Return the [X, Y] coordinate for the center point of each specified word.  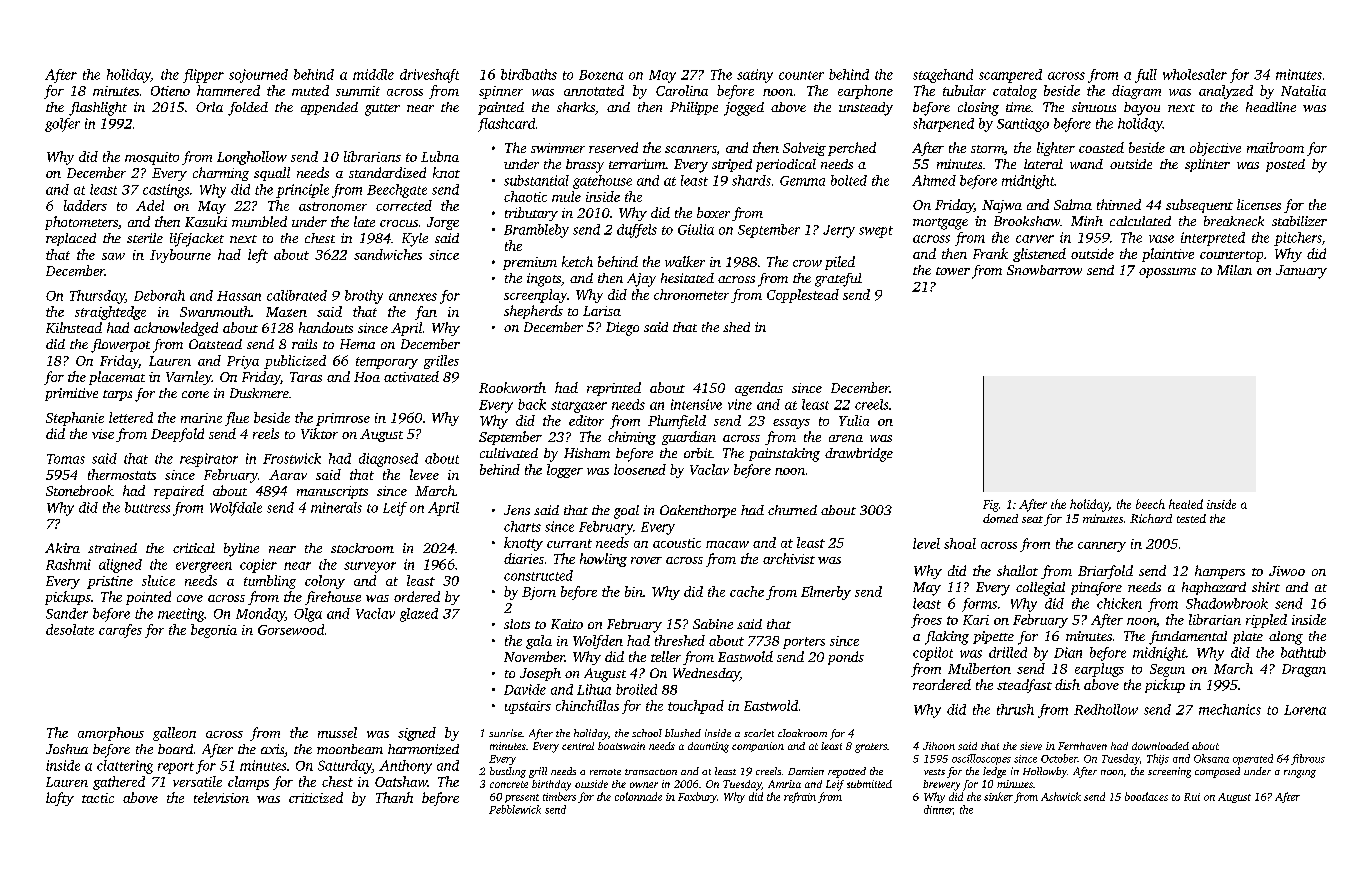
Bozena [601, 75]
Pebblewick [515, 809]
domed [1000, 518]
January [1301, 272]
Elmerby [826, 593]
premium [530, 263]
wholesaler [1195, 74]
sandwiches [388, 254]
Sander [67, 613]
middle [373, 74]
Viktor [319, 433]
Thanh [394, 797]
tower [953, 271]
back [532, 404]
